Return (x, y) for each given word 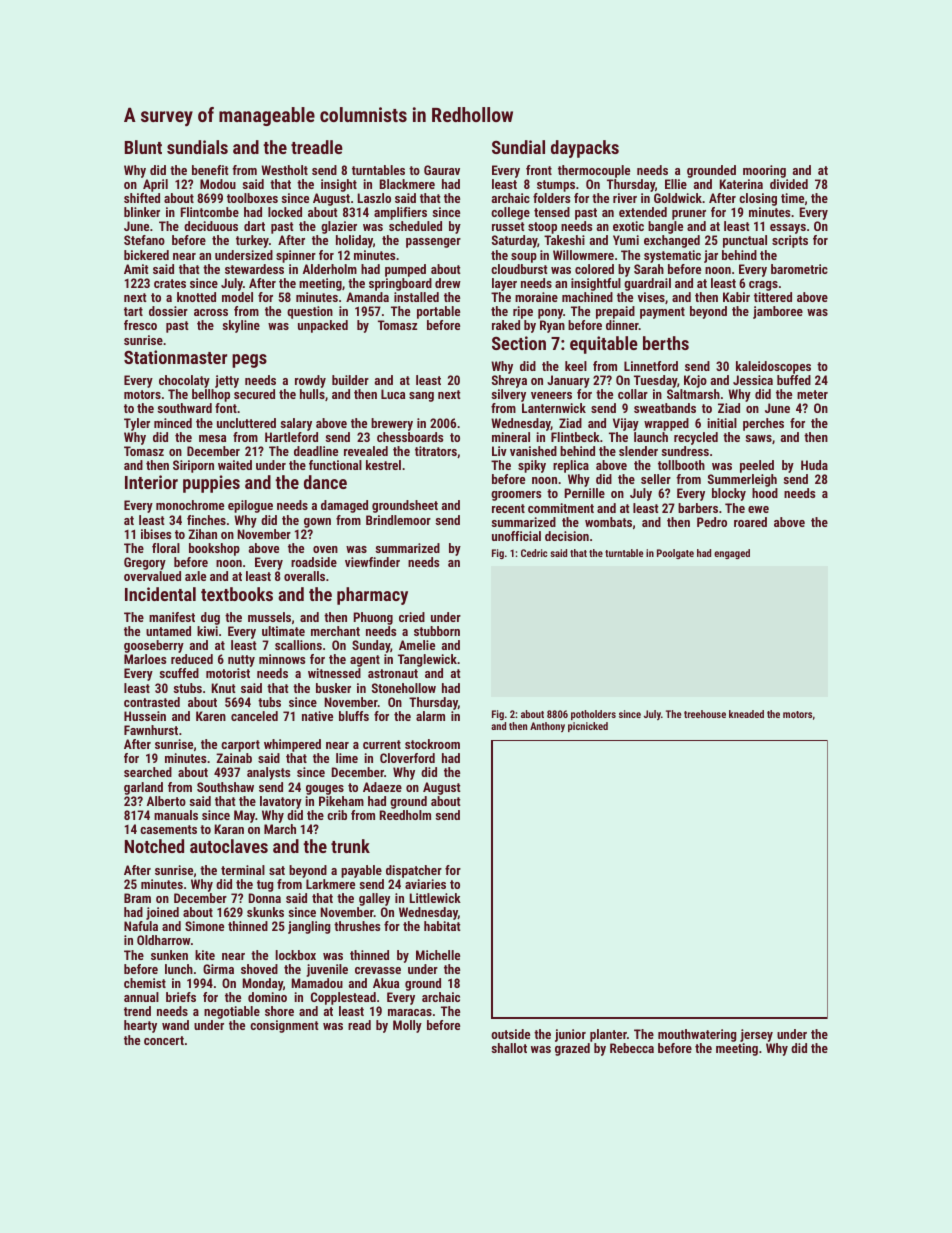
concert (164, 1040)
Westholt (284, 170)
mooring (764, 171)
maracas (410, 1012)
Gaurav (442, 170)
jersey (756, 1035)
